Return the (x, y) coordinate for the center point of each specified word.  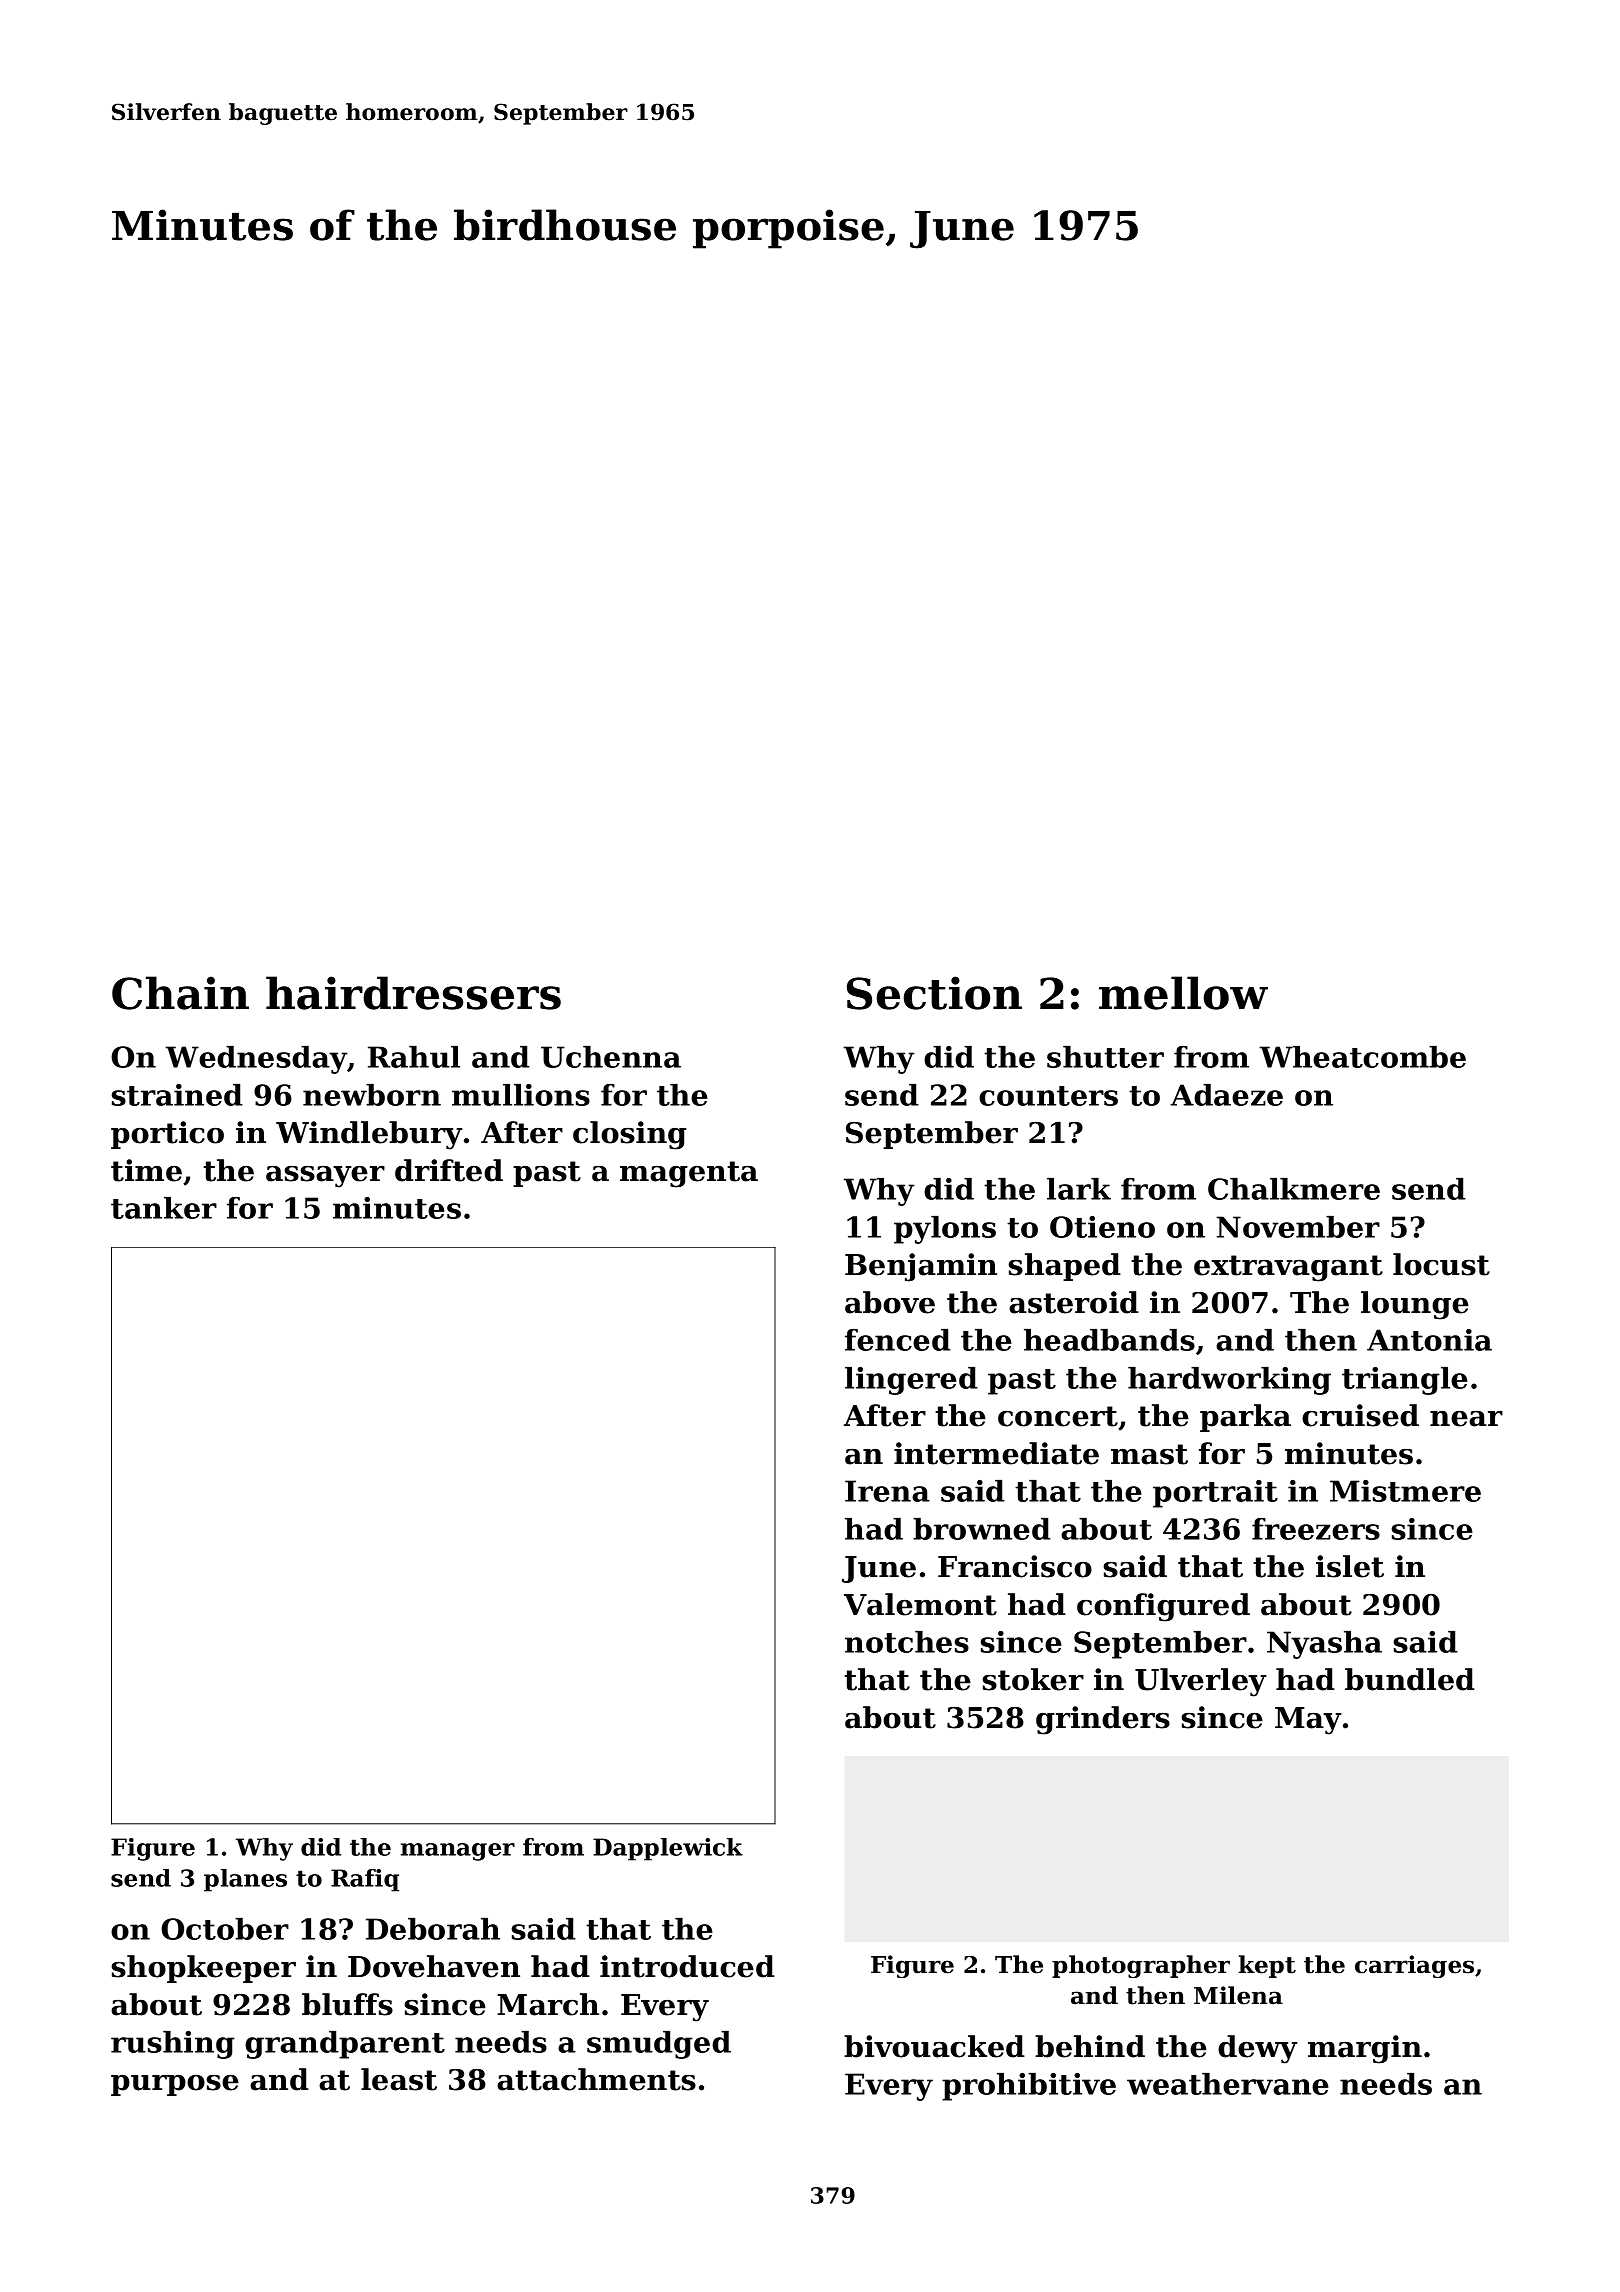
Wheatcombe (1362, 1057)
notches (907, 1642)
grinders (1103, 1720)
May (1308, 1721)
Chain (180, 993)
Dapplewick (668, 1849)
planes (245, 1880)
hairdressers (413, 993)
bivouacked (934, 2046)
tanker (164, 1208)
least (399, 2079)
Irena (887, 1491)
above (890, 1302)
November (1298, 1227)
